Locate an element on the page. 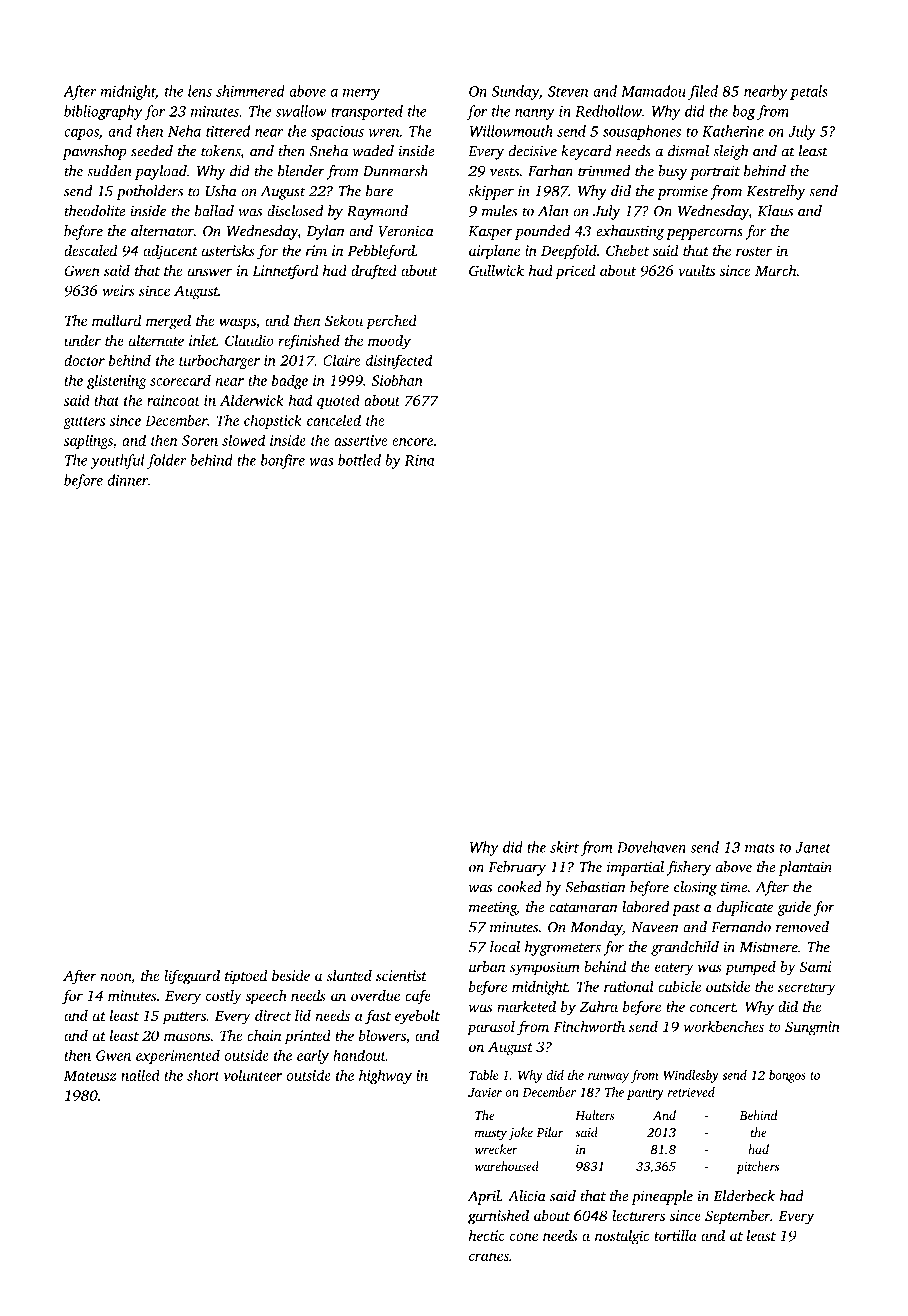  skirt is located at coordinates (564, 847).
